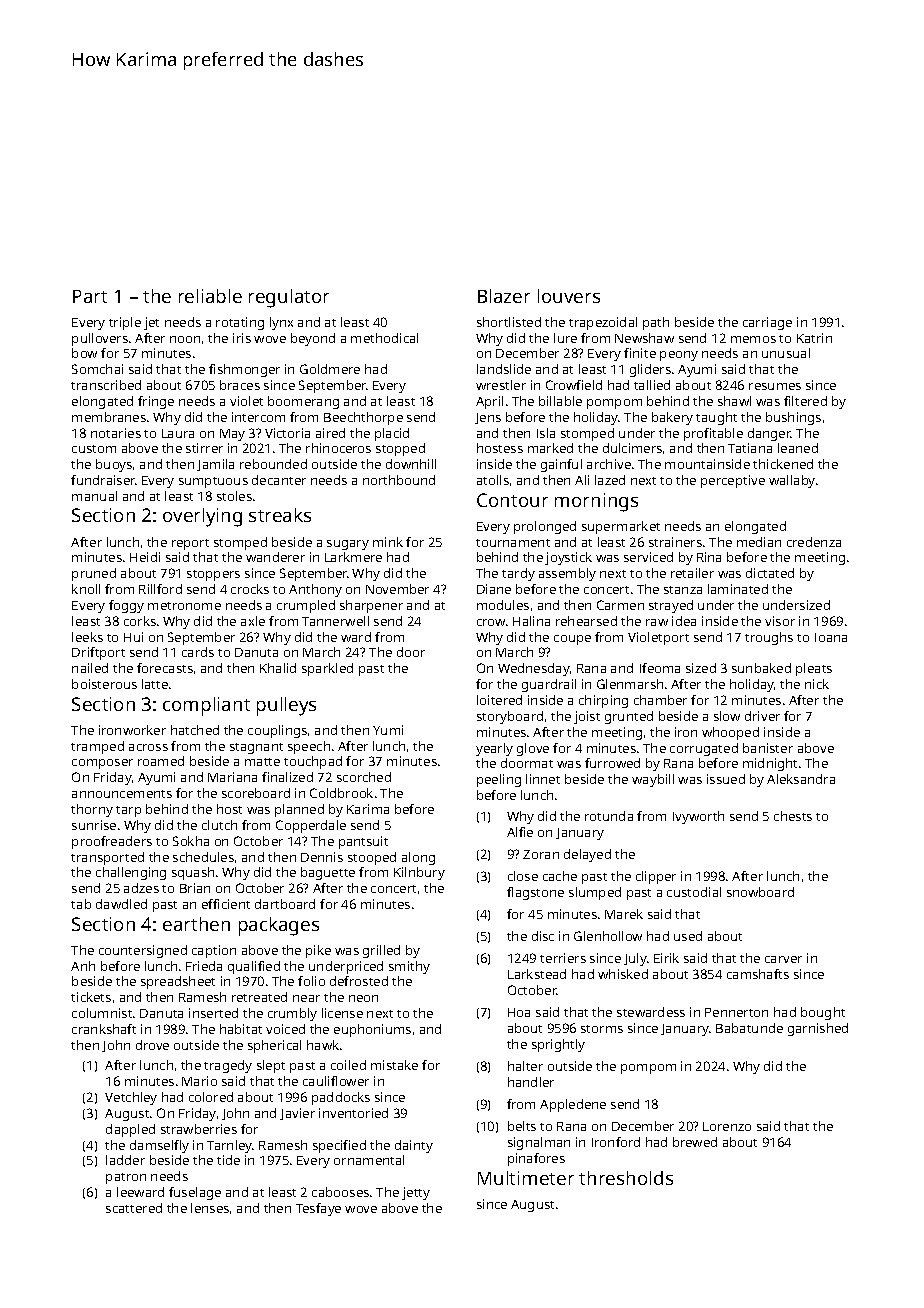 The image size is (924, 1308). I want to click on thresholds, so click(626, 1178).
